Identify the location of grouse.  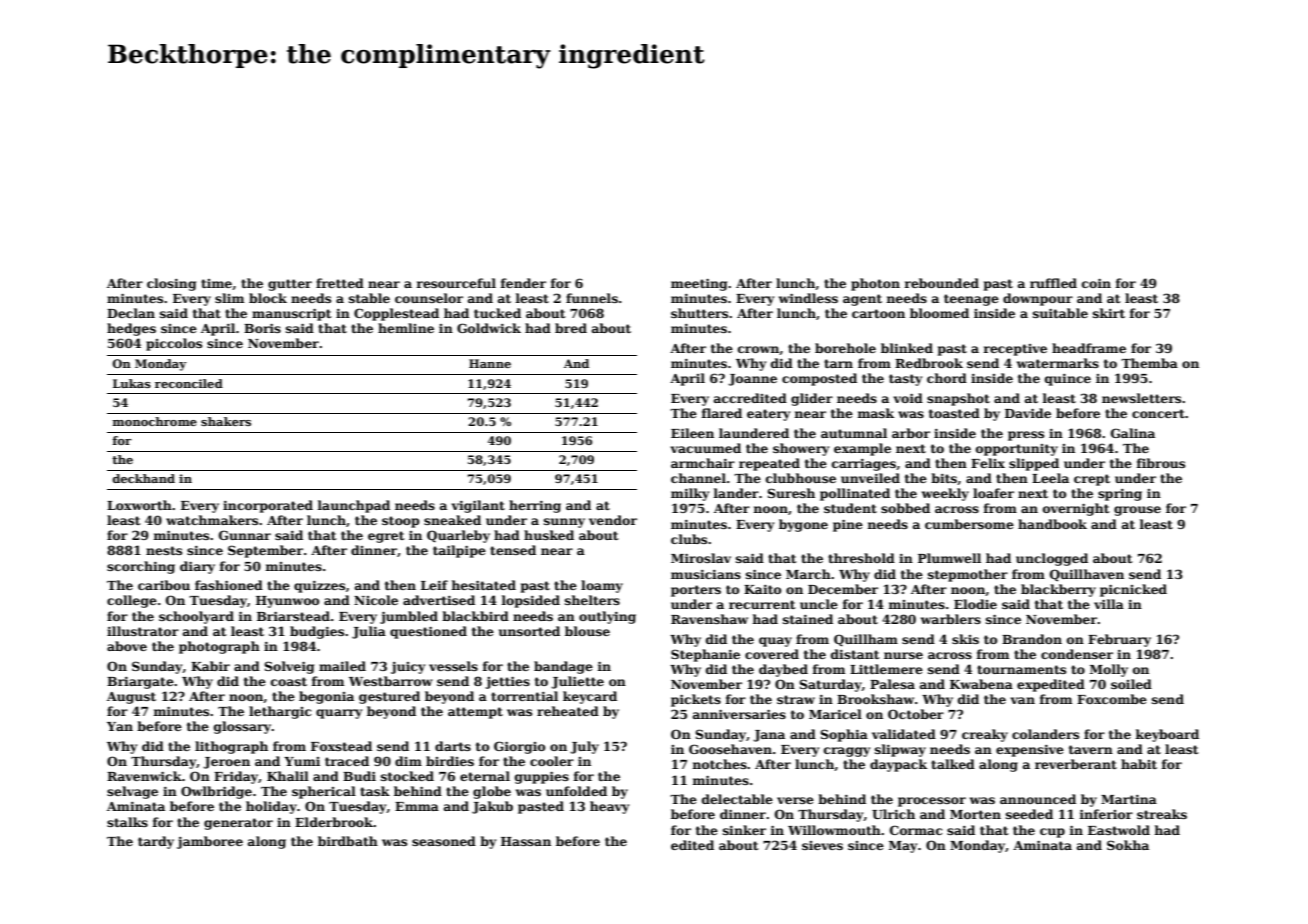
(1137, 511).
